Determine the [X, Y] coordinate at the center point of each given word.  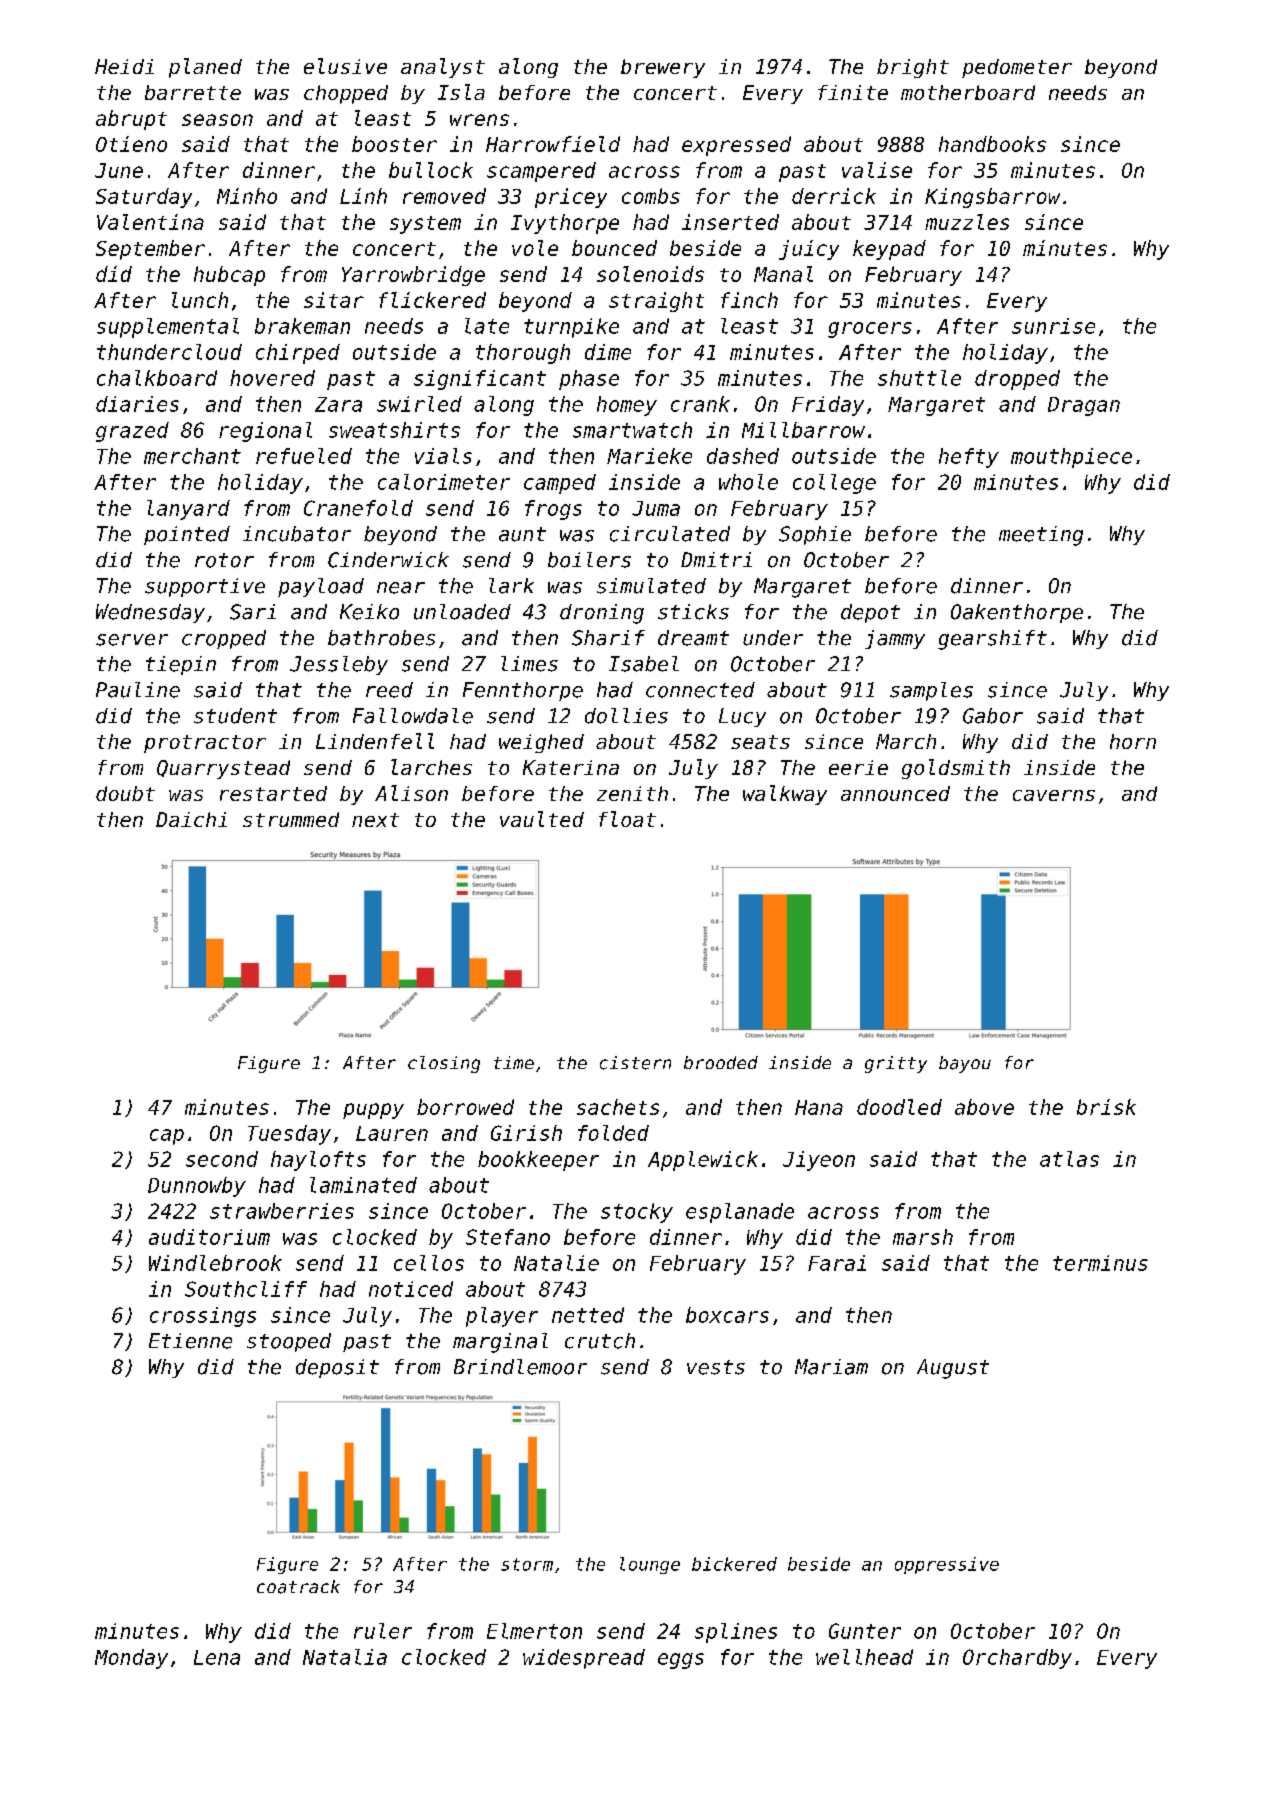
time [514, 1062]
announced [895, 793]
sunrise [1053, 326]
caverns [1054, 795]
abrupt [131, 120]
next [375, 820]
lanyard [188, 510]
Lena [217, 1657]
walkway [785, 795]
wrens [479, 120]
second [222, 1159]
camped [560, 484]
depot [870, 613]
